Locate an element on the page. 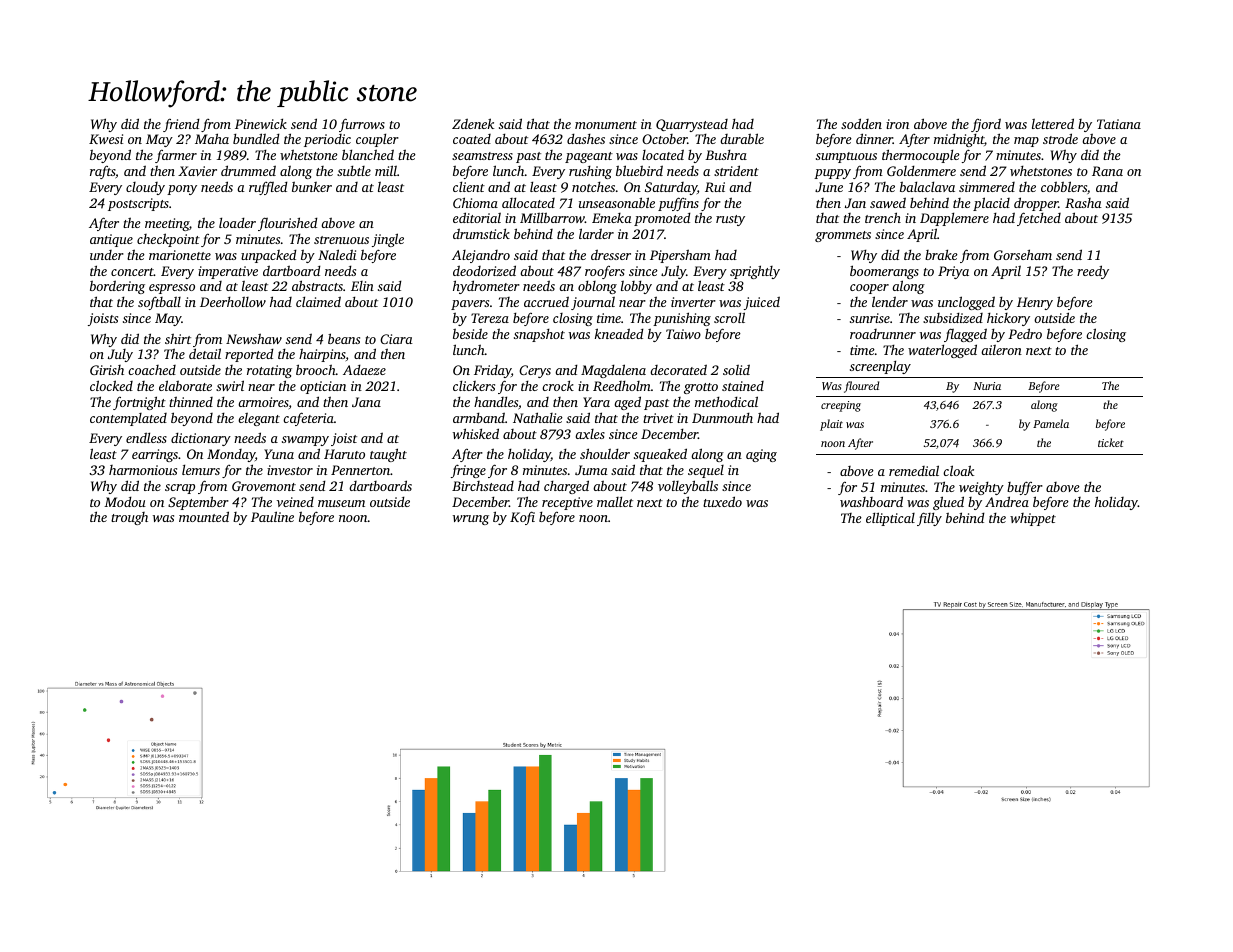 The width and height of the document is (1233, 952). wrung is located at coordinates (471, 520).
